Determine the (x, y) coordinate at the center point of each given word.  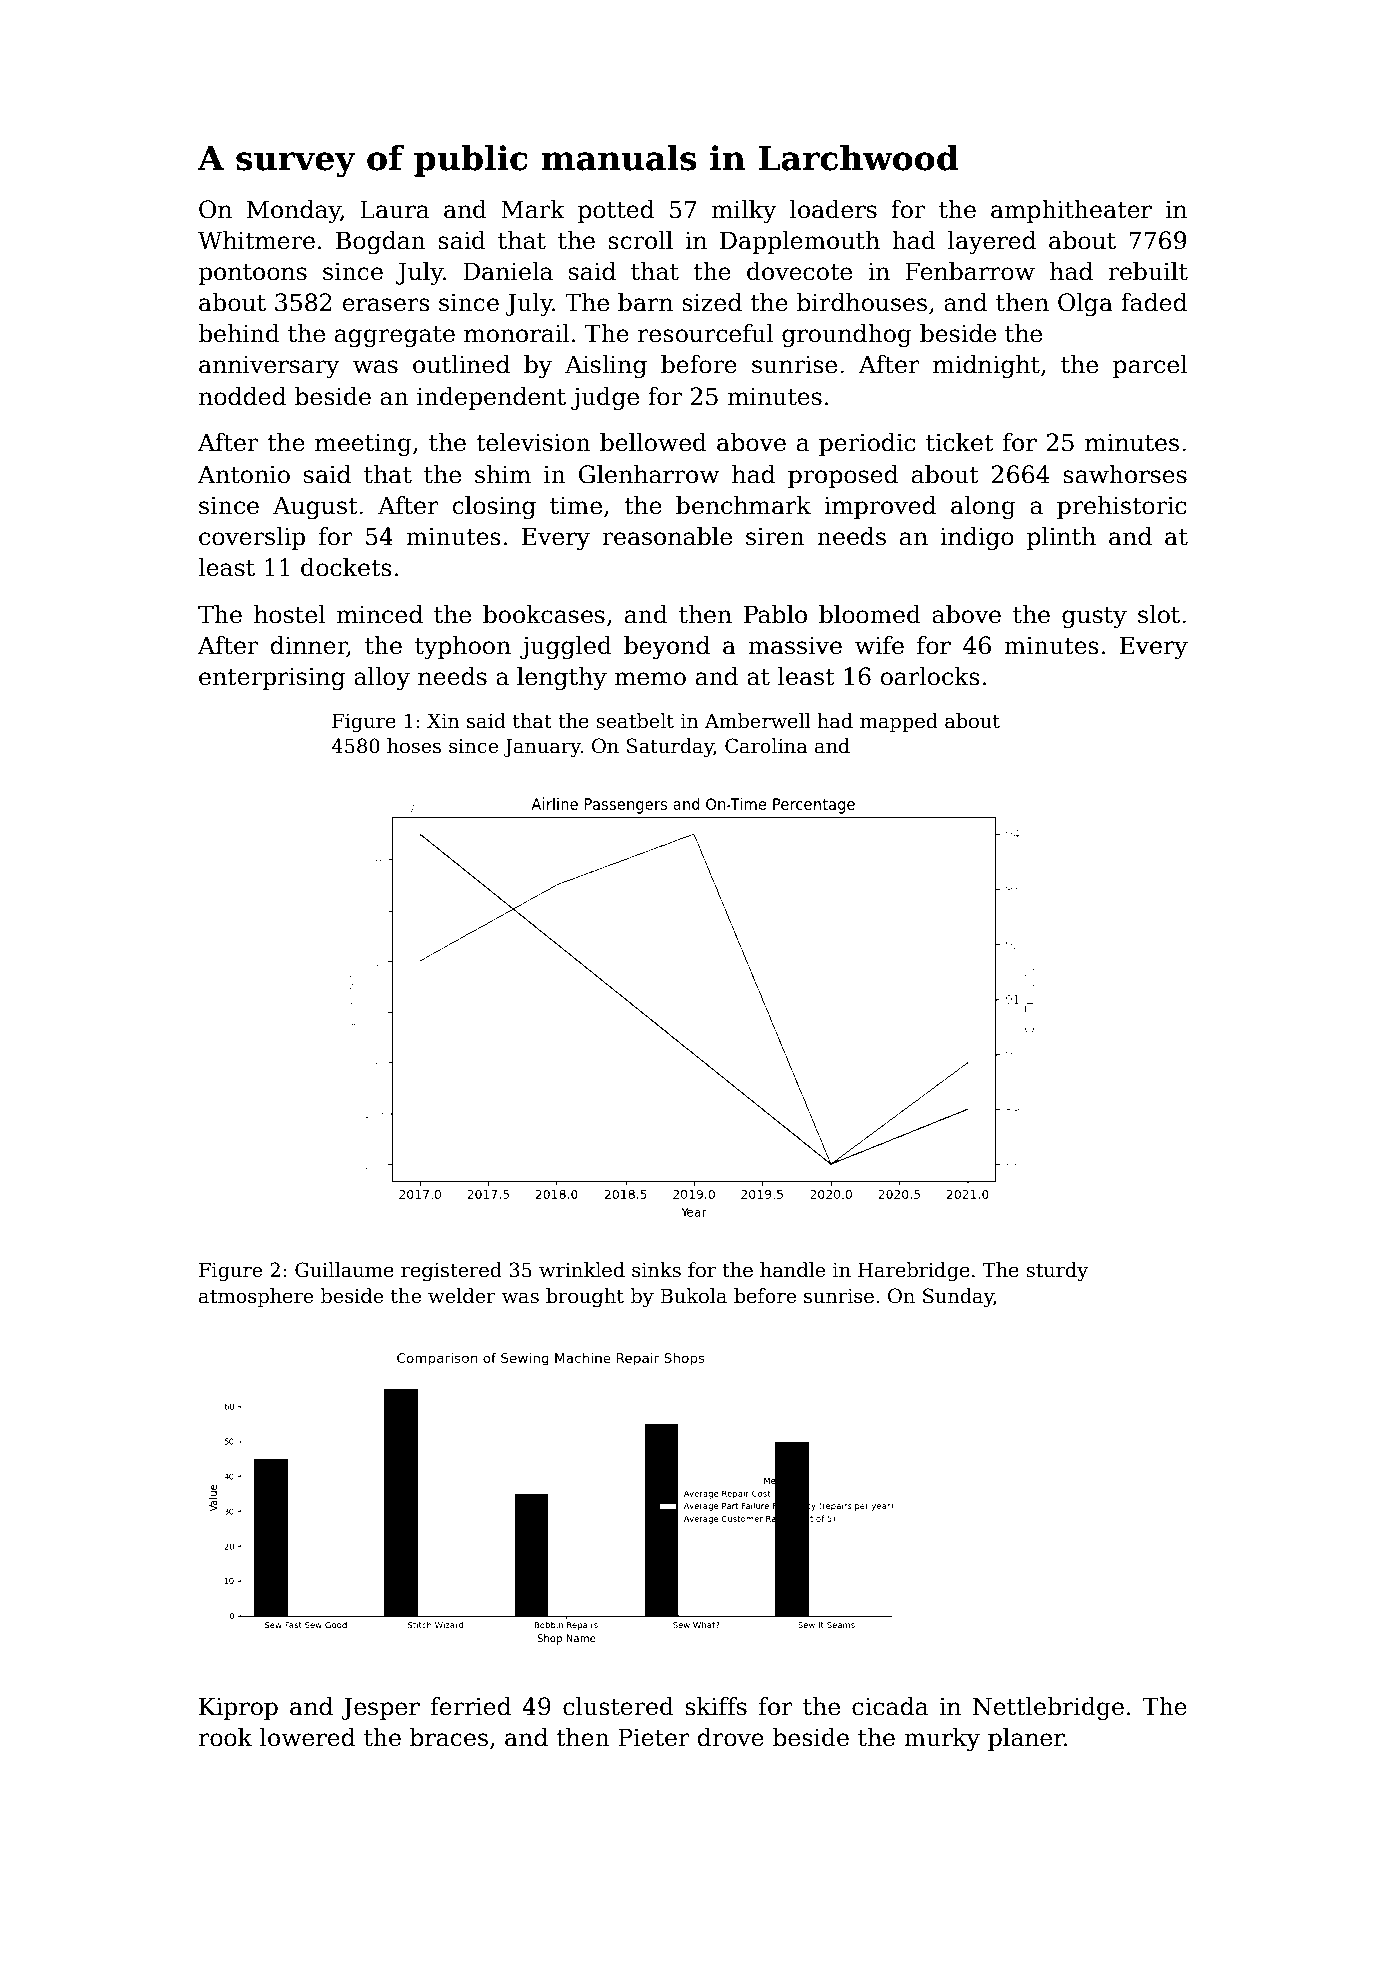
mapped (899, 722)
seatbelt (635, 721)
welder (462, 1296)
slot (1159, 614)
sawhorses (1125, 474)
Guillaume (344, 1270)
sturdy (1057, 1271)
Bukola (693, 1296)
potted (616, 211)
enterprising (272, 678)
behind (239, 333)
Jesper (380, 1708)
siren (775, 536)
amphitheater (1071, 211)
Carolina (766, 746)
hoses (414, 746)
